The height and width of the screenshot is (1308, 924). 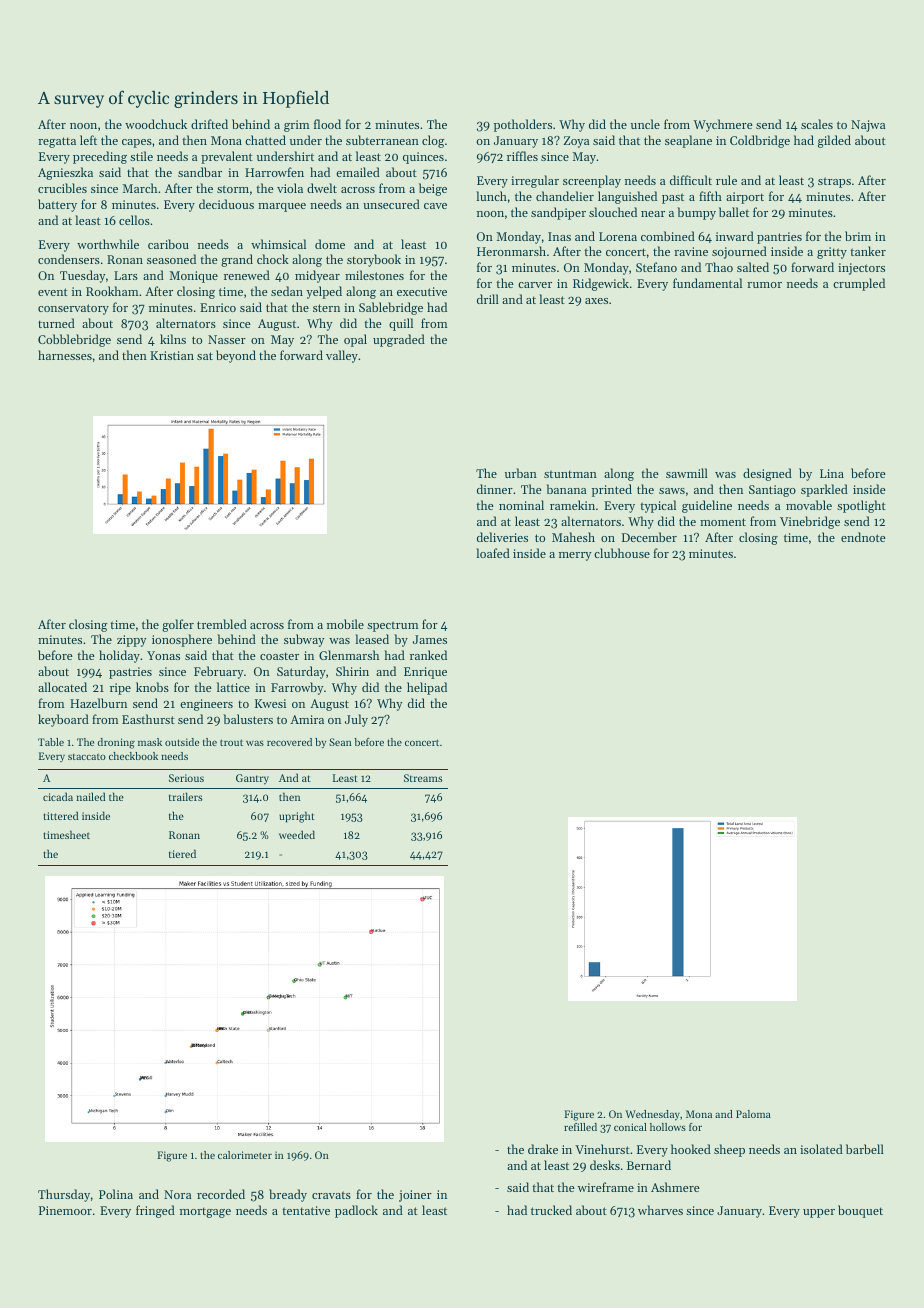 What do you see at coordinates (495, 489) in the screenshot?
I see `dinner` at bounding box center [495, 489].
